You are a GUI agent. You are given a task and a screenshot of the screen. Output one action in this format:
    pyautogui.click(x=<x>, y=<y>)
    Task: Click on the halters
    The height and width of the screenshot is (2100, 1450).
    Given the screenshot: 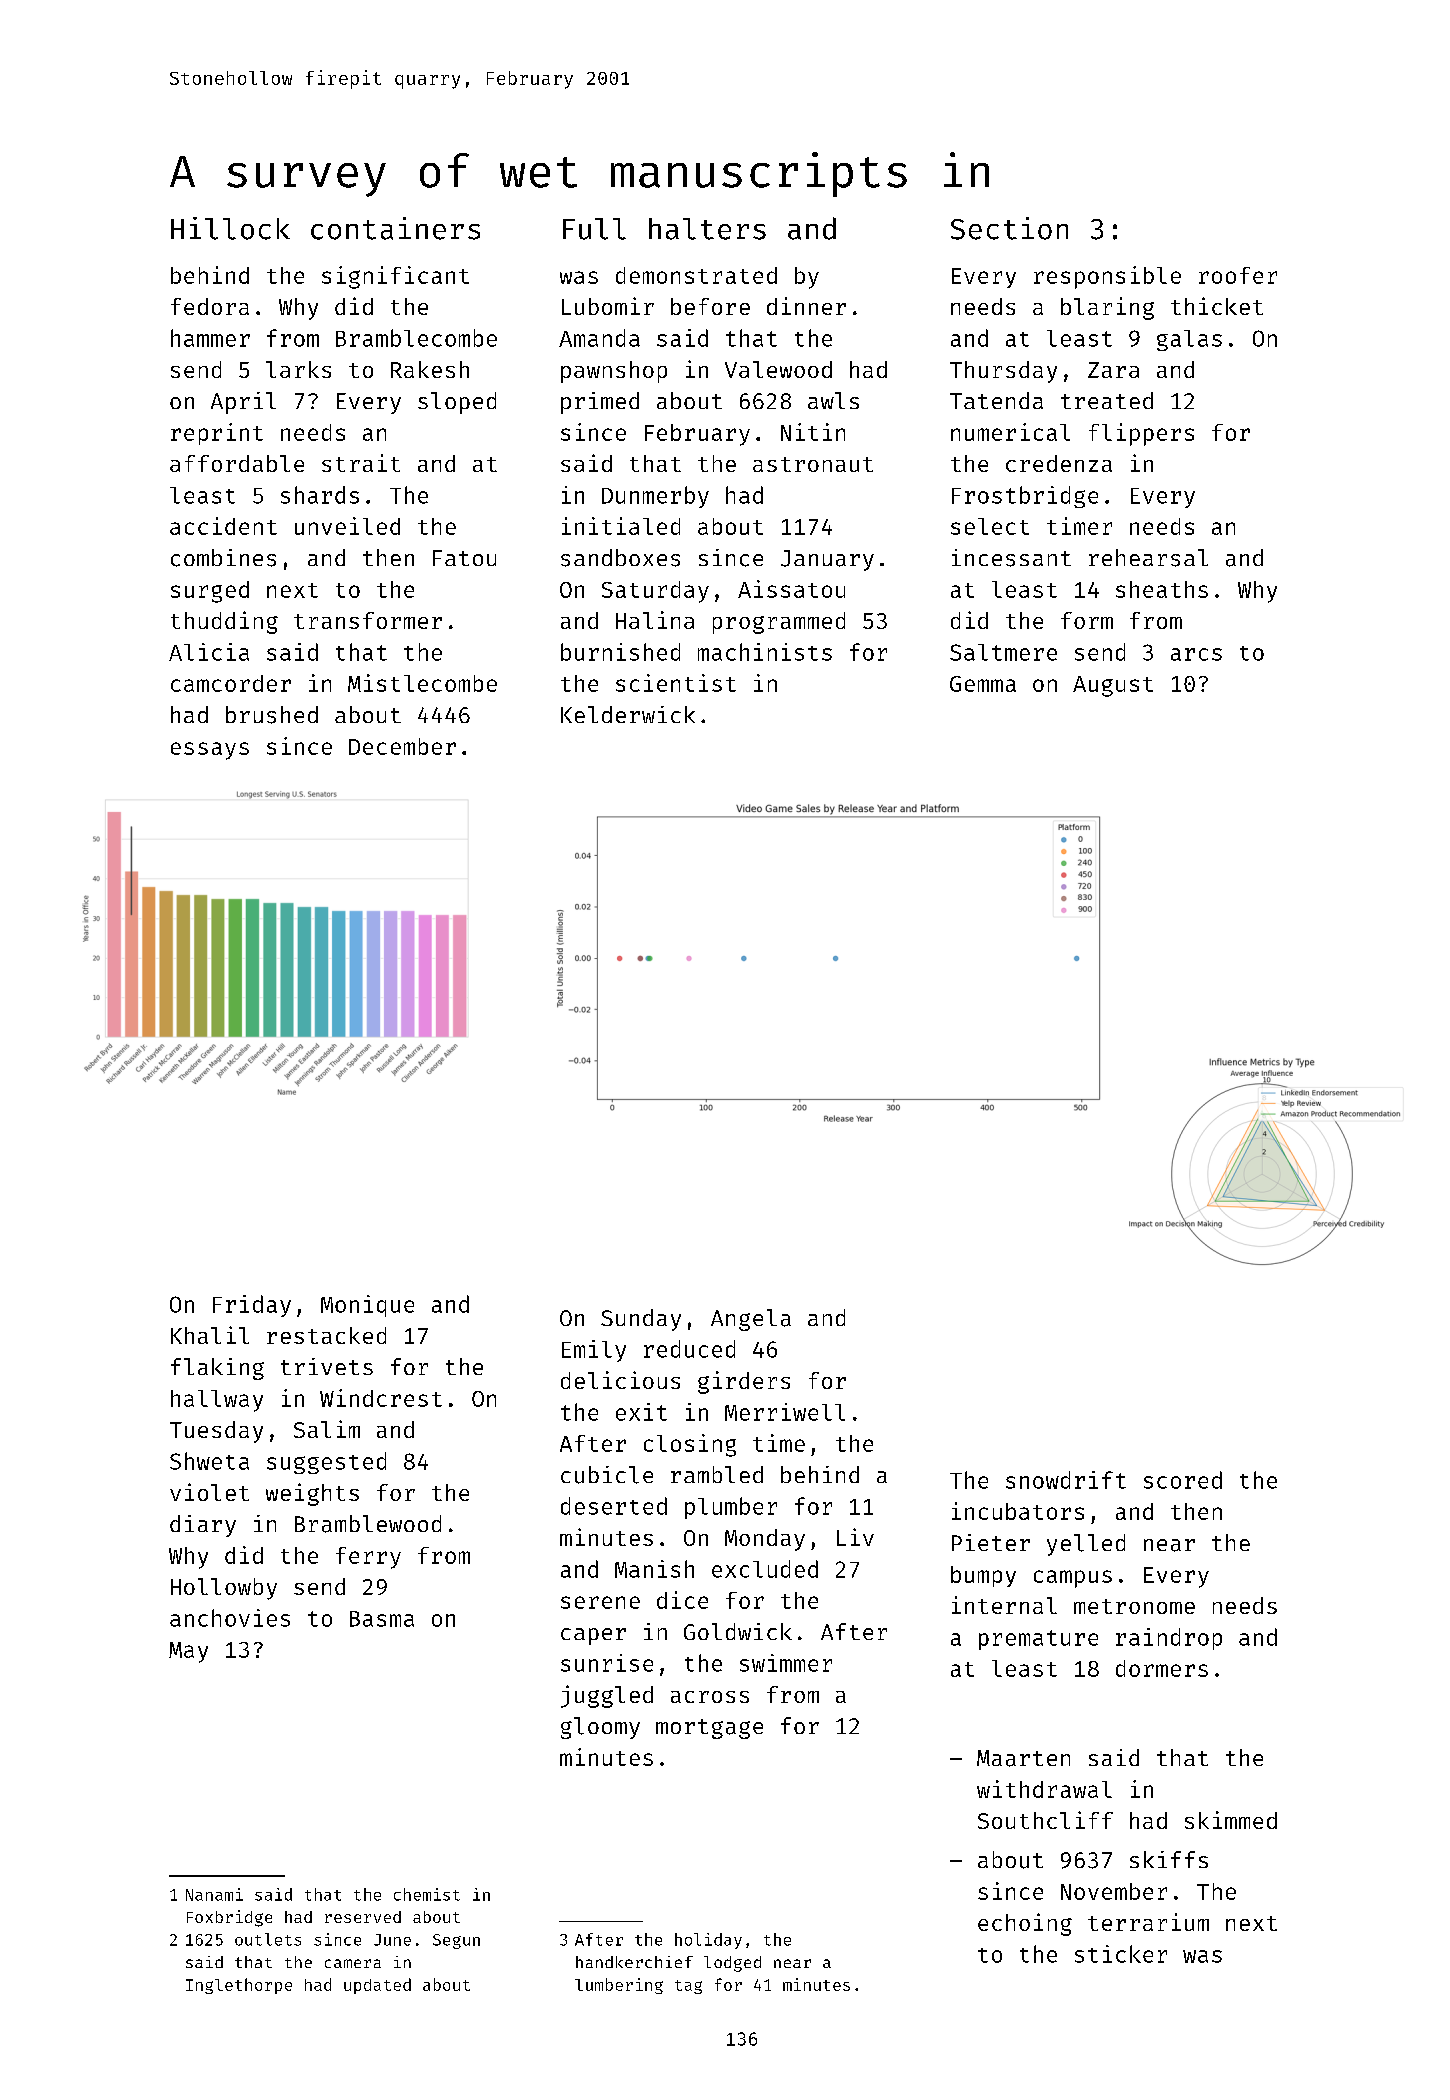 What is the action you would take?
    pyautogui.click(x=707, y=229)
